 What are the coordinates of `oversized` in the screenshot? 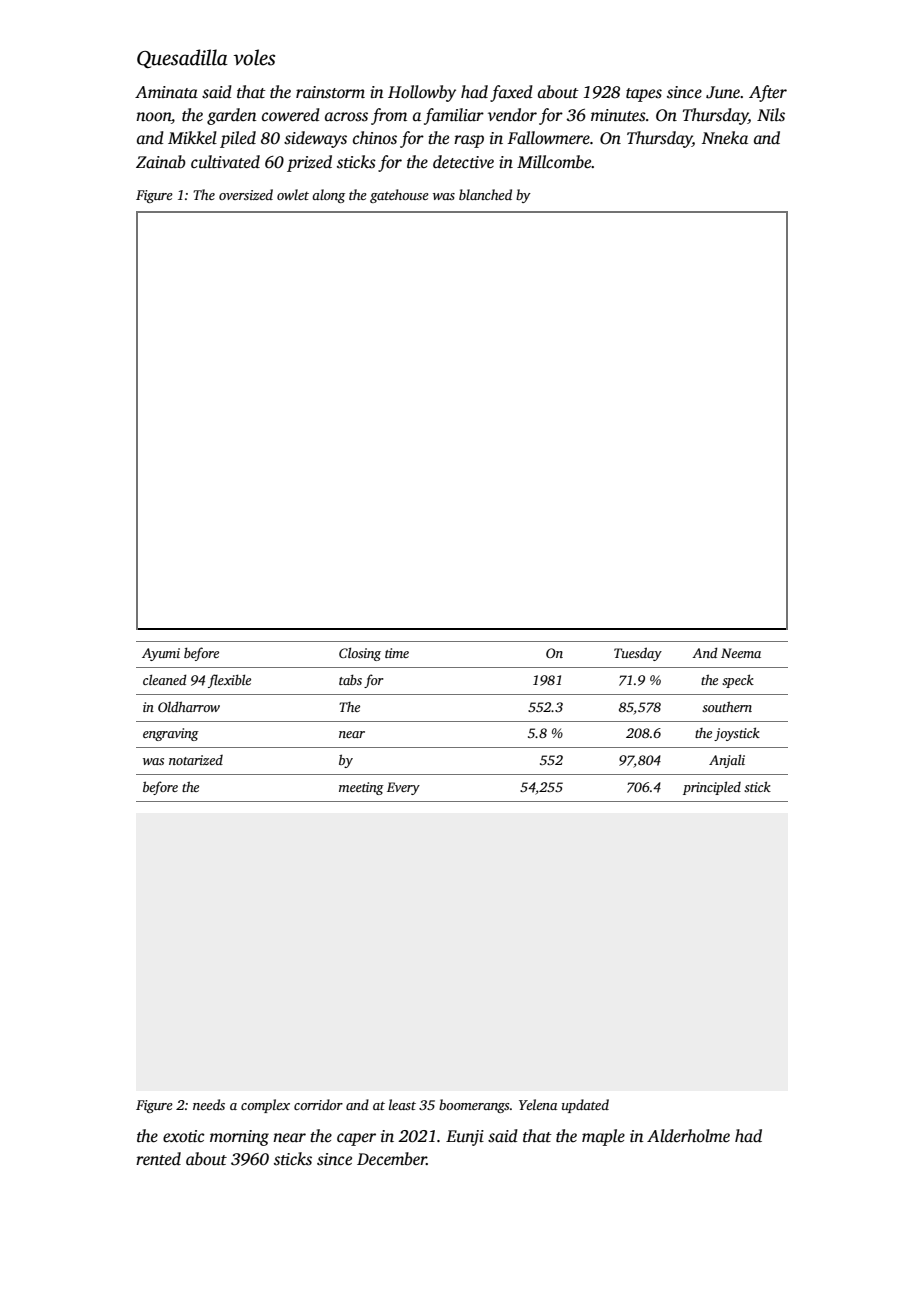 It's located at (246, 194).
